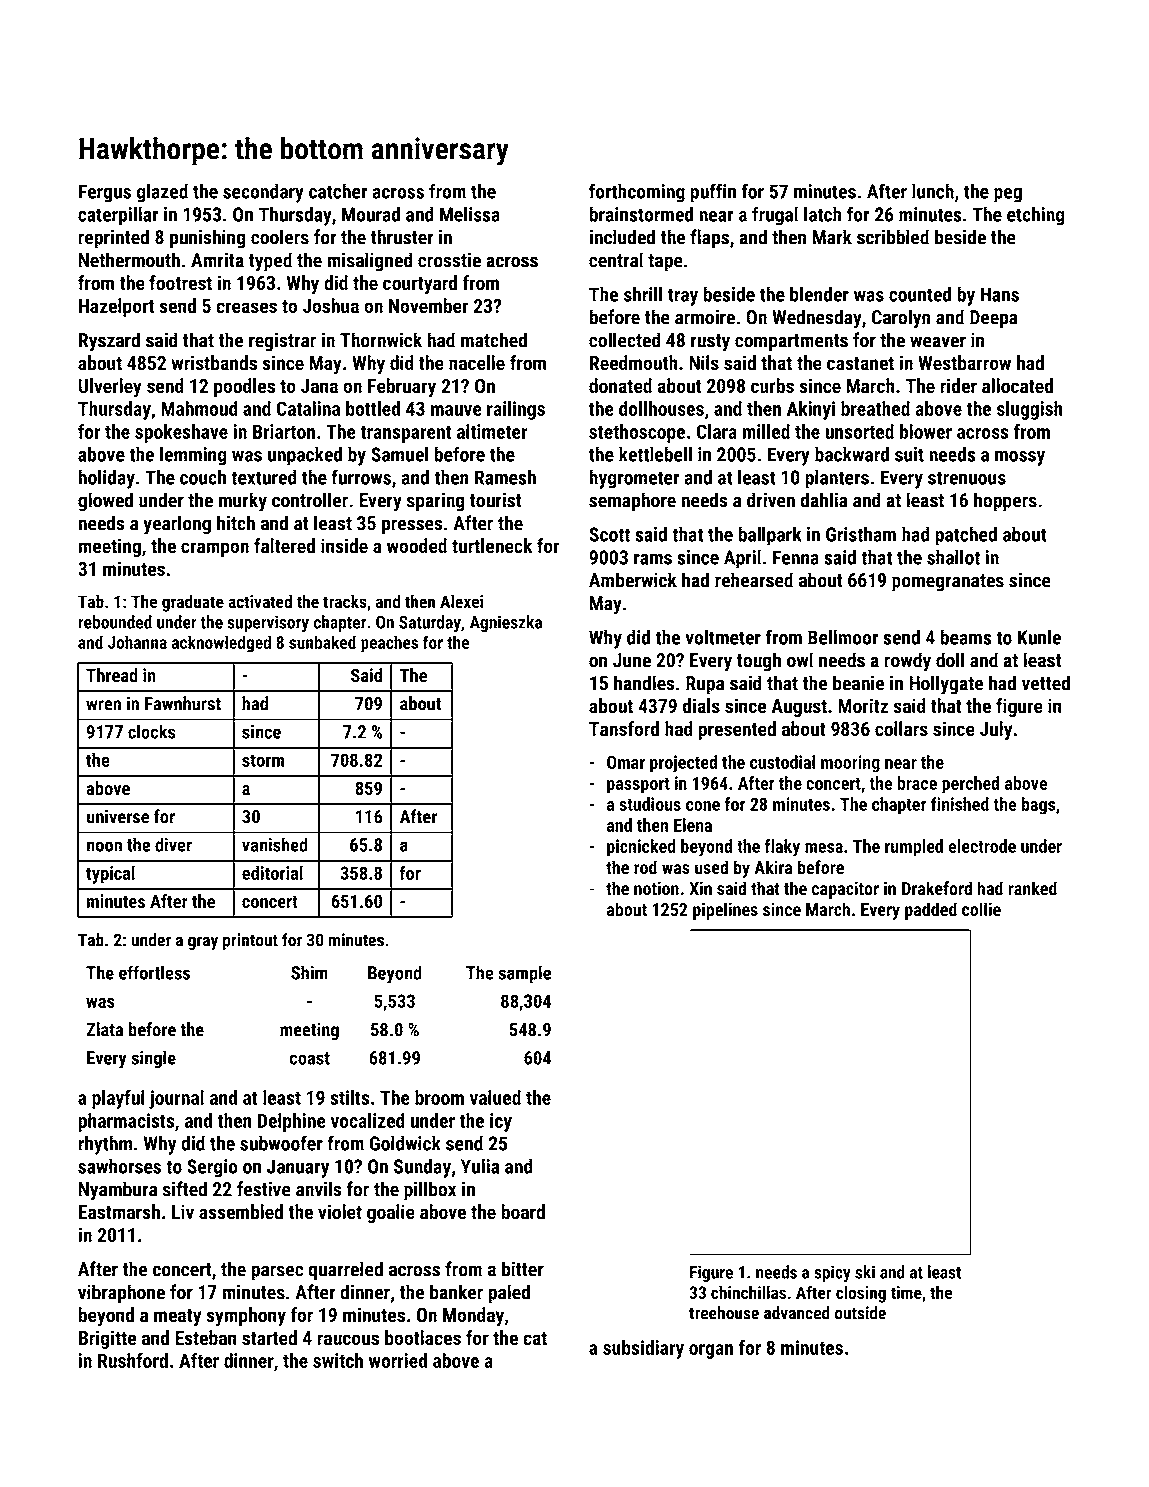 The width and height of the screenshot is (1149, 1487). What do you see at coordinates (626, 762) in the screenshot?
I see `Omar` at bounding box center [626, 762].
